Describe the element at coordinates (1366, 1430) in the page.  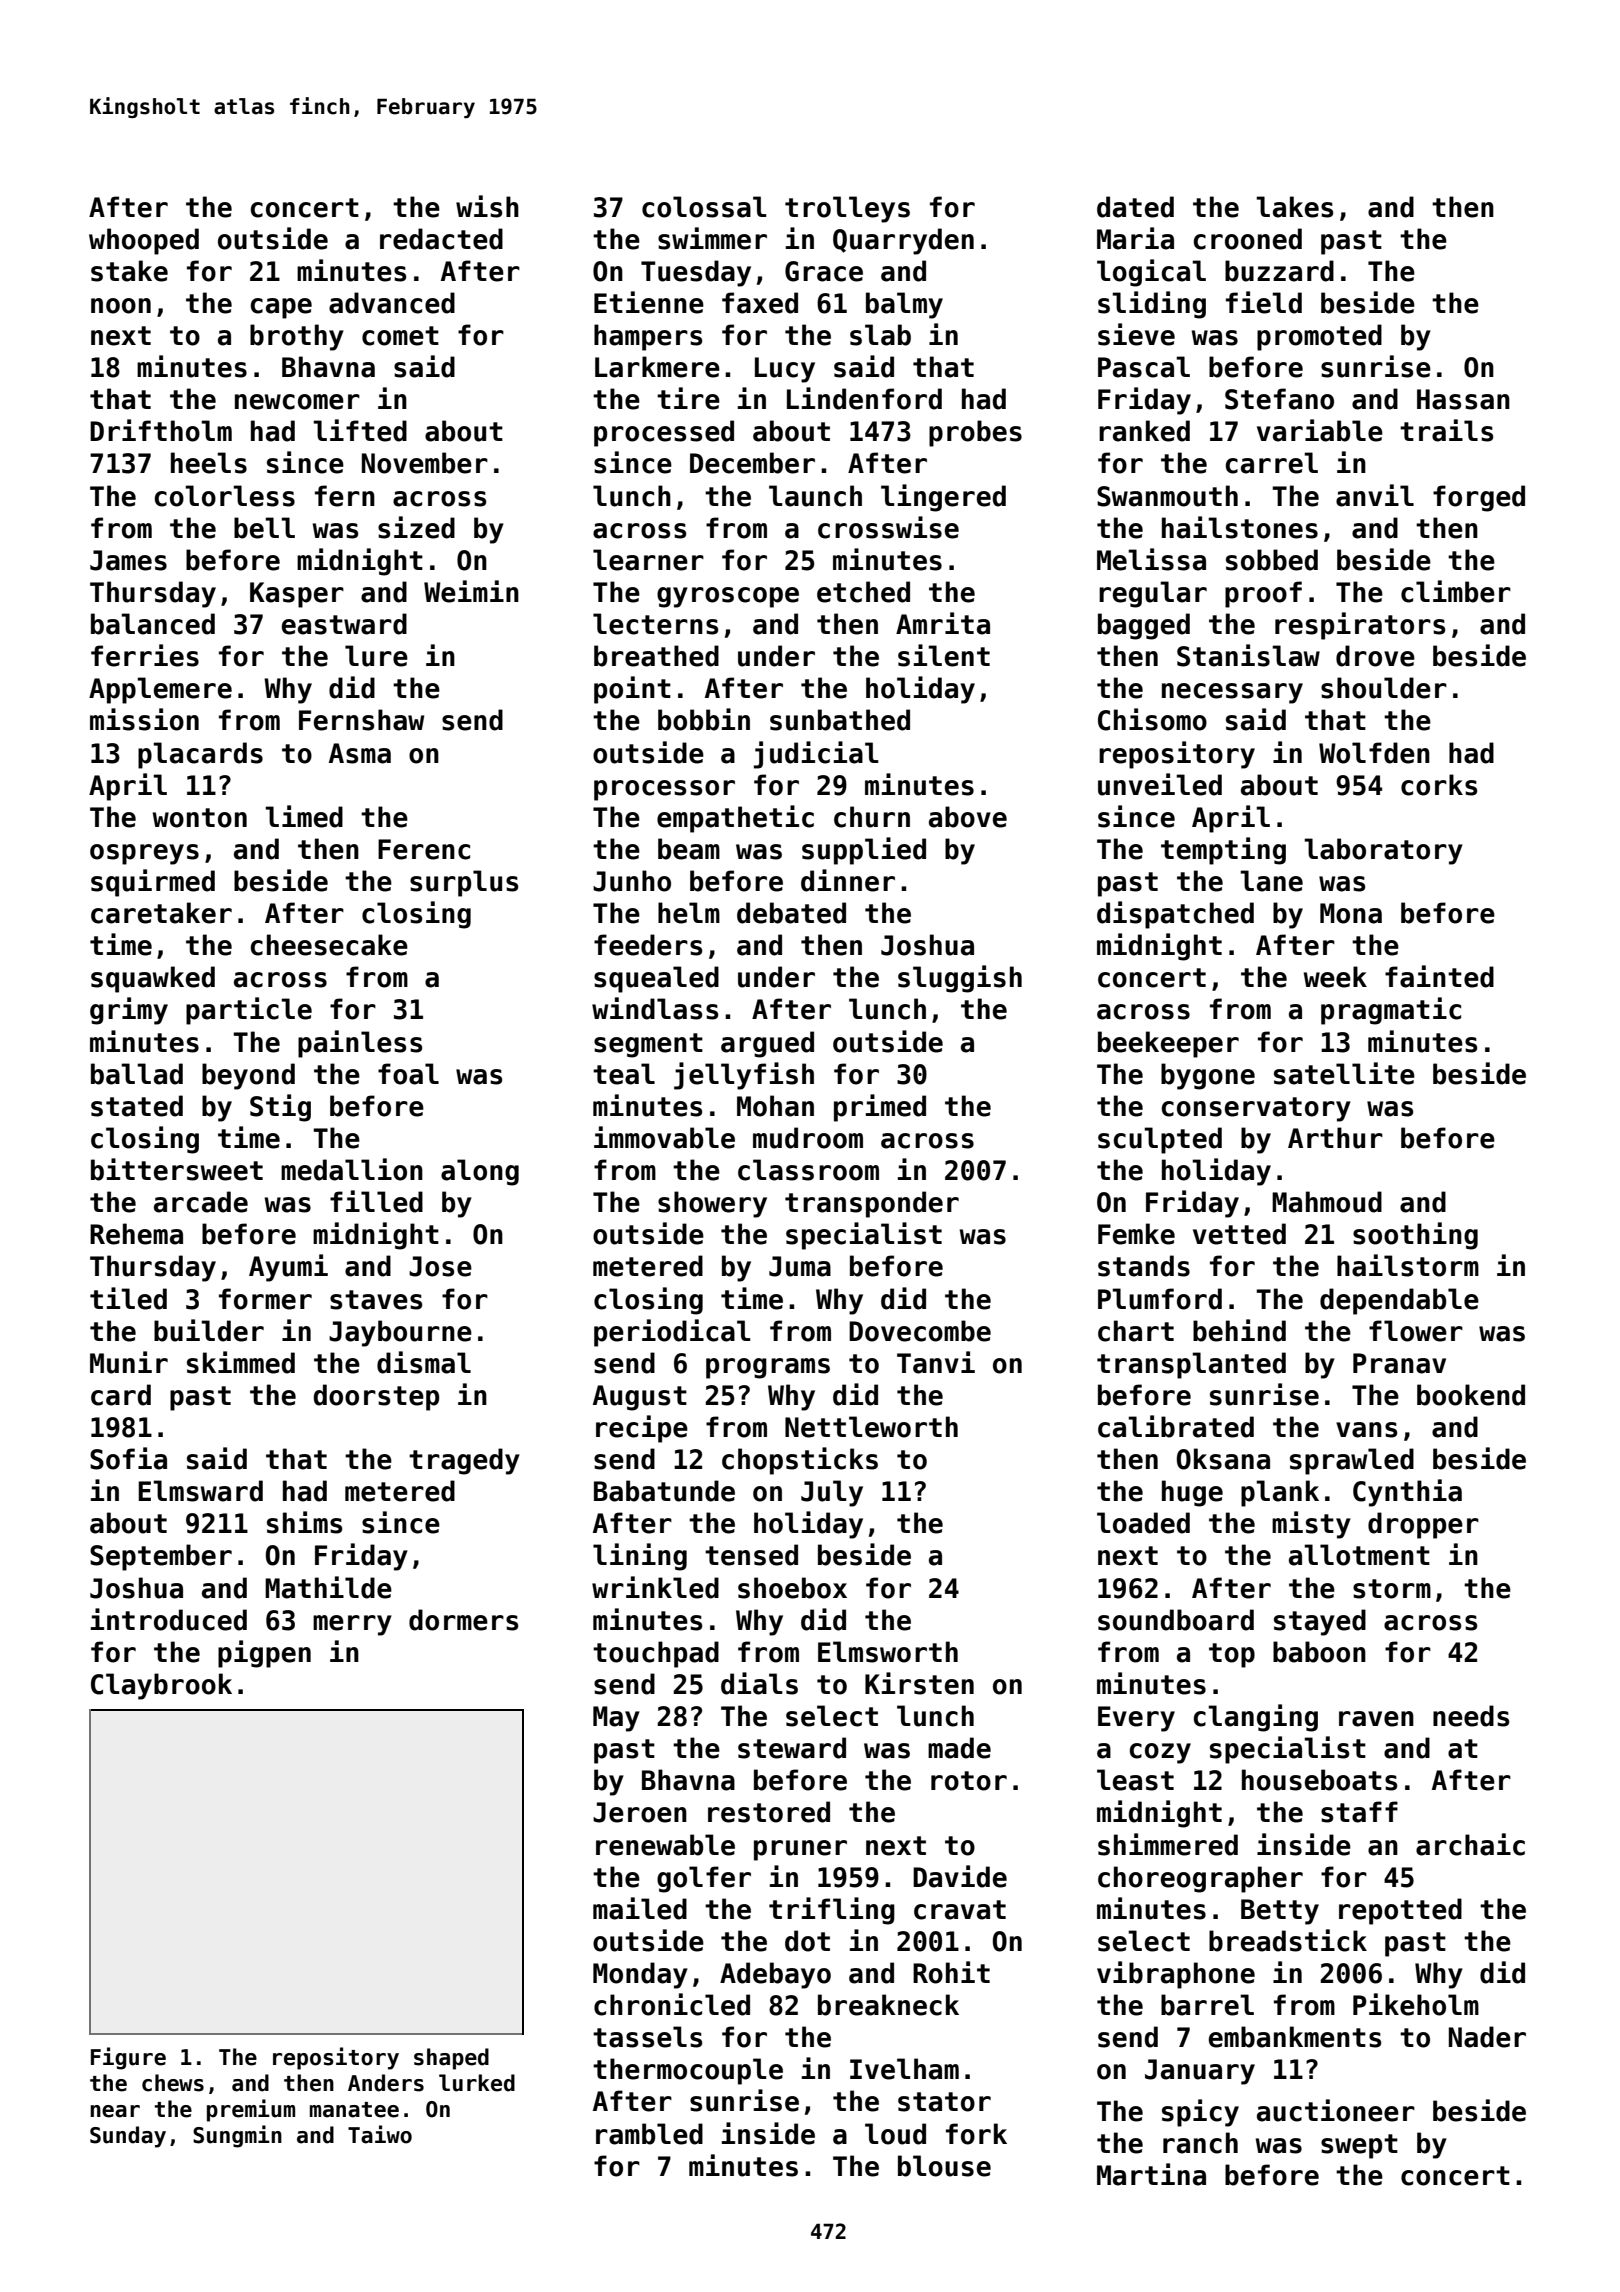
I see `vans` at that location.
